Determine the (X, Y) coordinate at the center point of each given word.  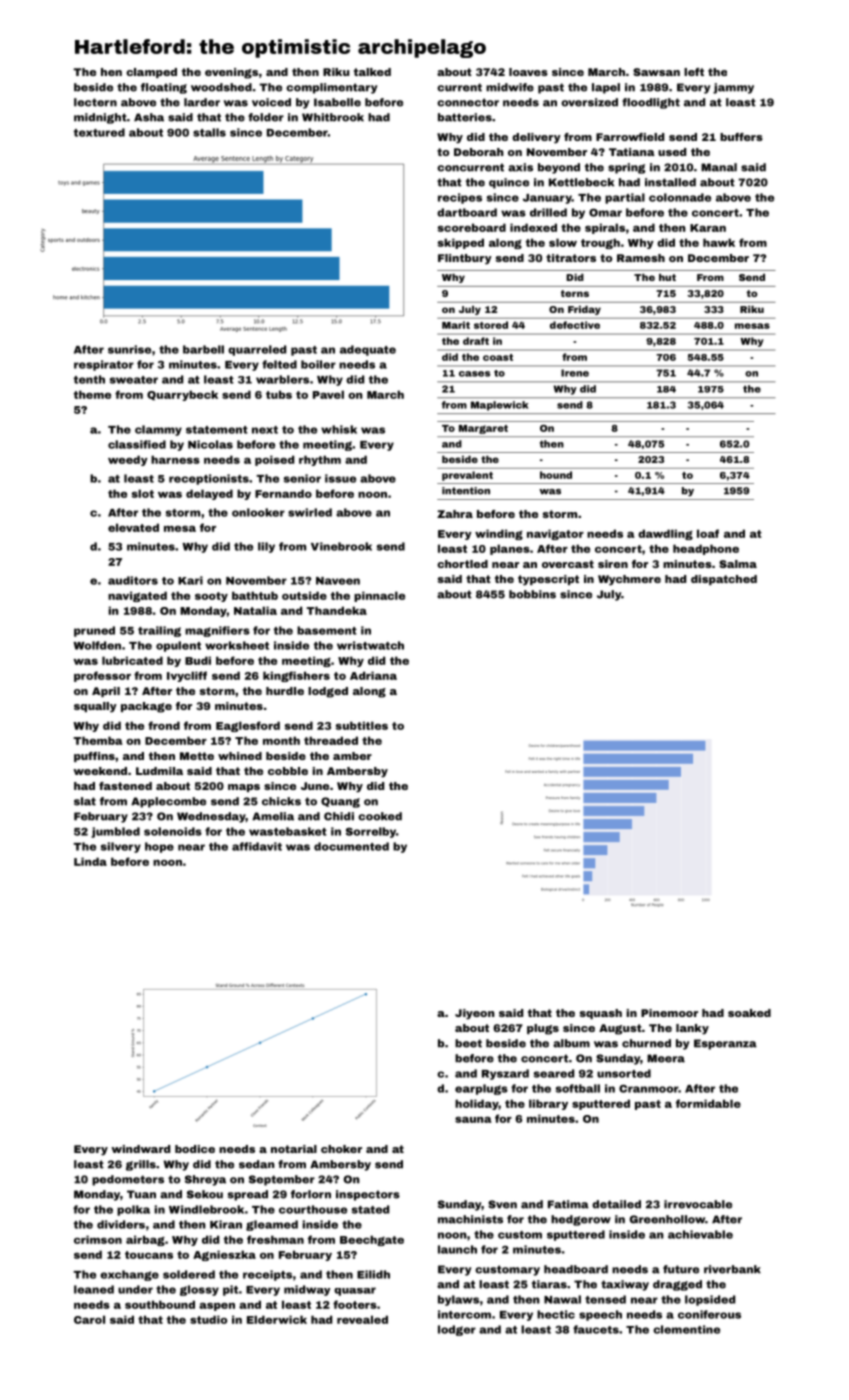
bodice (195, 1149)
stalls (209, 132)
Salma (738, 564)
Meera (666, 1058)
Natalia (255, 610)
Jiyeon (475, 1014)
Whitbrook (333, 117)
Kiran (226, 1224)
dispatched (724, 580)
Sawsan (656, 72)
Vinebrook (341, 546)
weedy (128, 460)
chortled (462, 564)
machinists (470, 1219)
